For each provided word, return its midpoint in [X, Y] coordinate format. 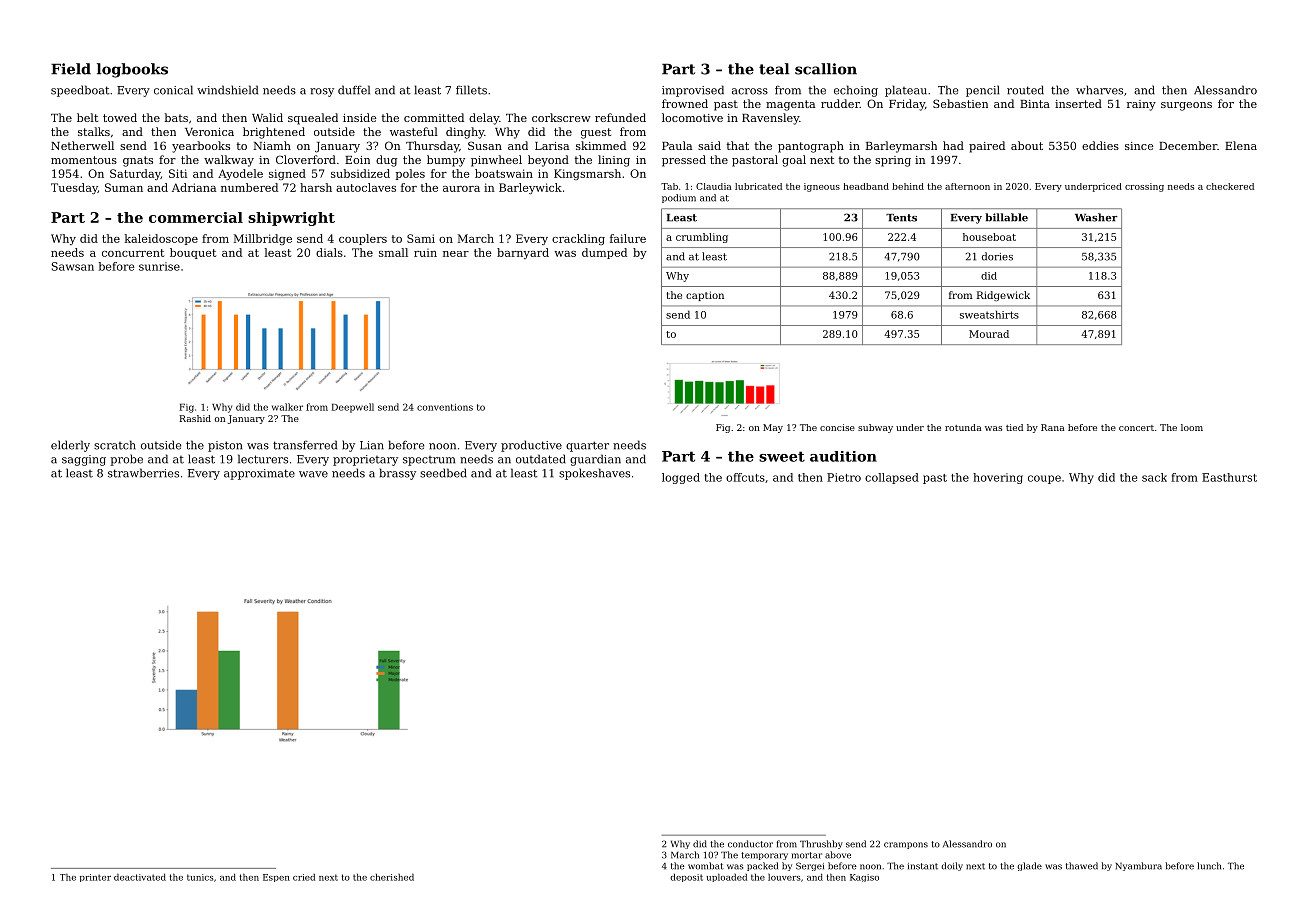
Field [71, 69]
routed [1025, 90]
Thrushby [821, 844]
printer [95, 878]
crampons [906, 845]
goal [794, 161]
